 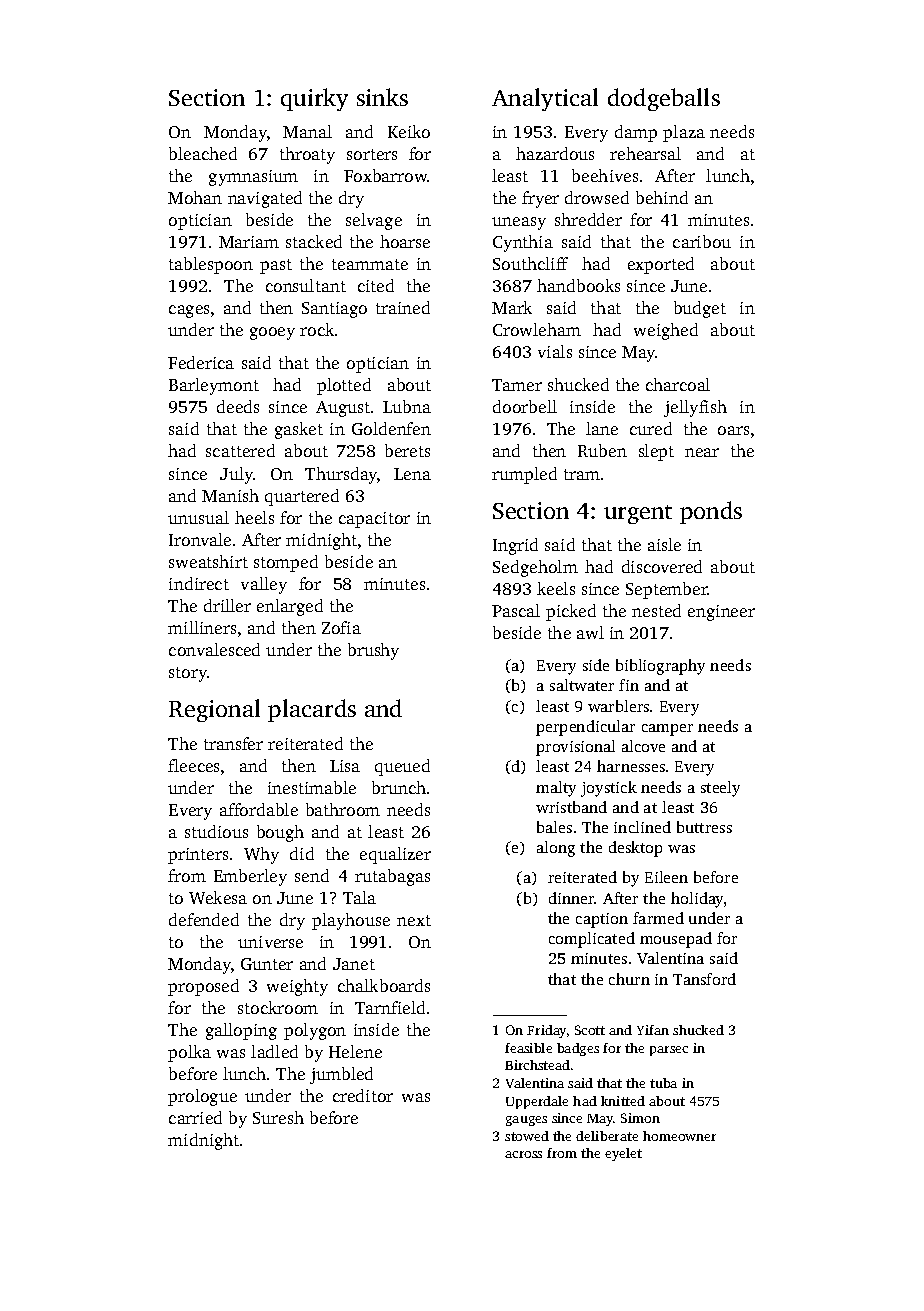 What do you see at coordinates (407, 406) in the document?
I see `Lubna` at bounding box center [407, 406].
